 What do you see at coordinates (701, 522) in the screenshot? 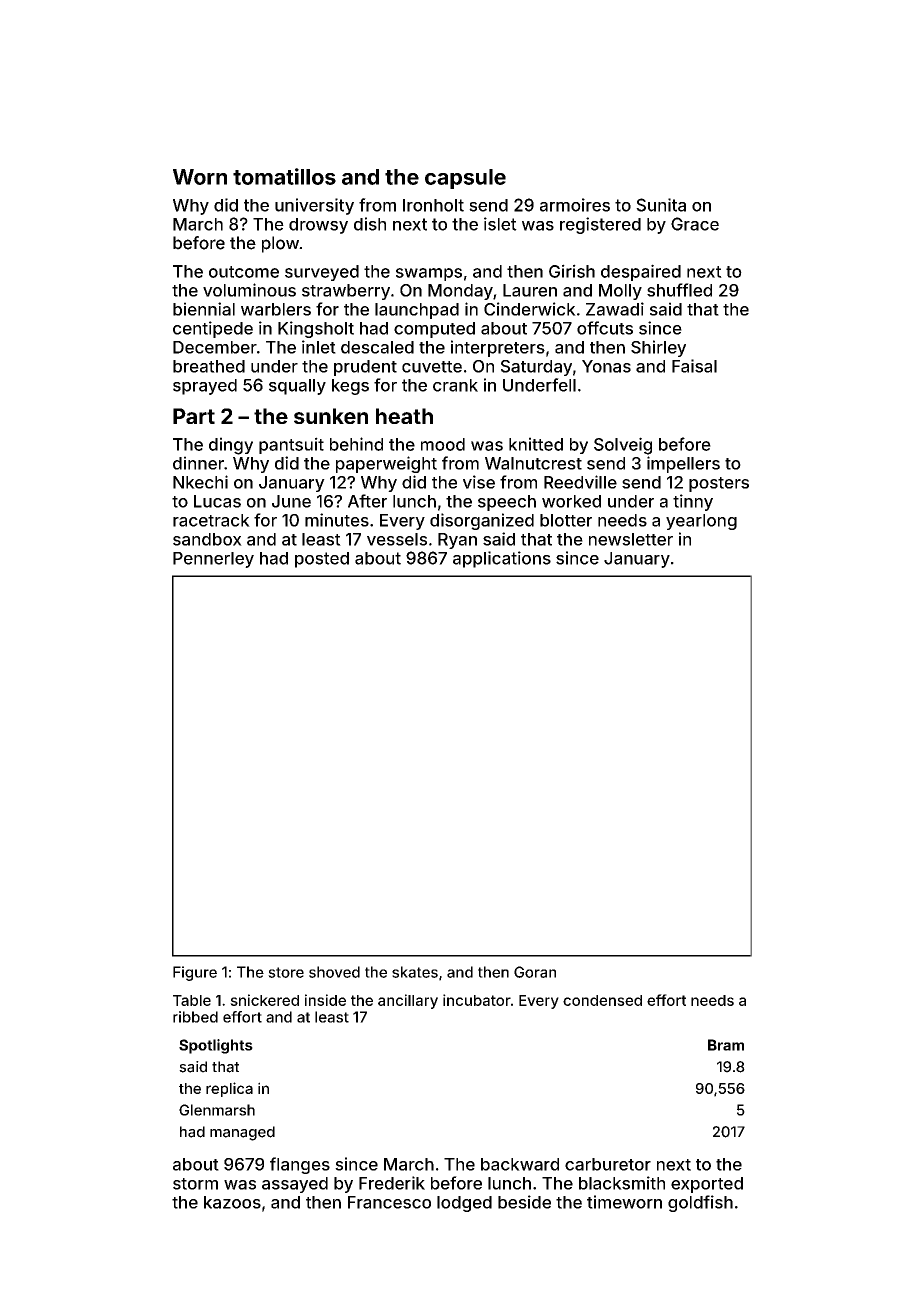
I see `yearlong` at bounding box center [701, 522].
